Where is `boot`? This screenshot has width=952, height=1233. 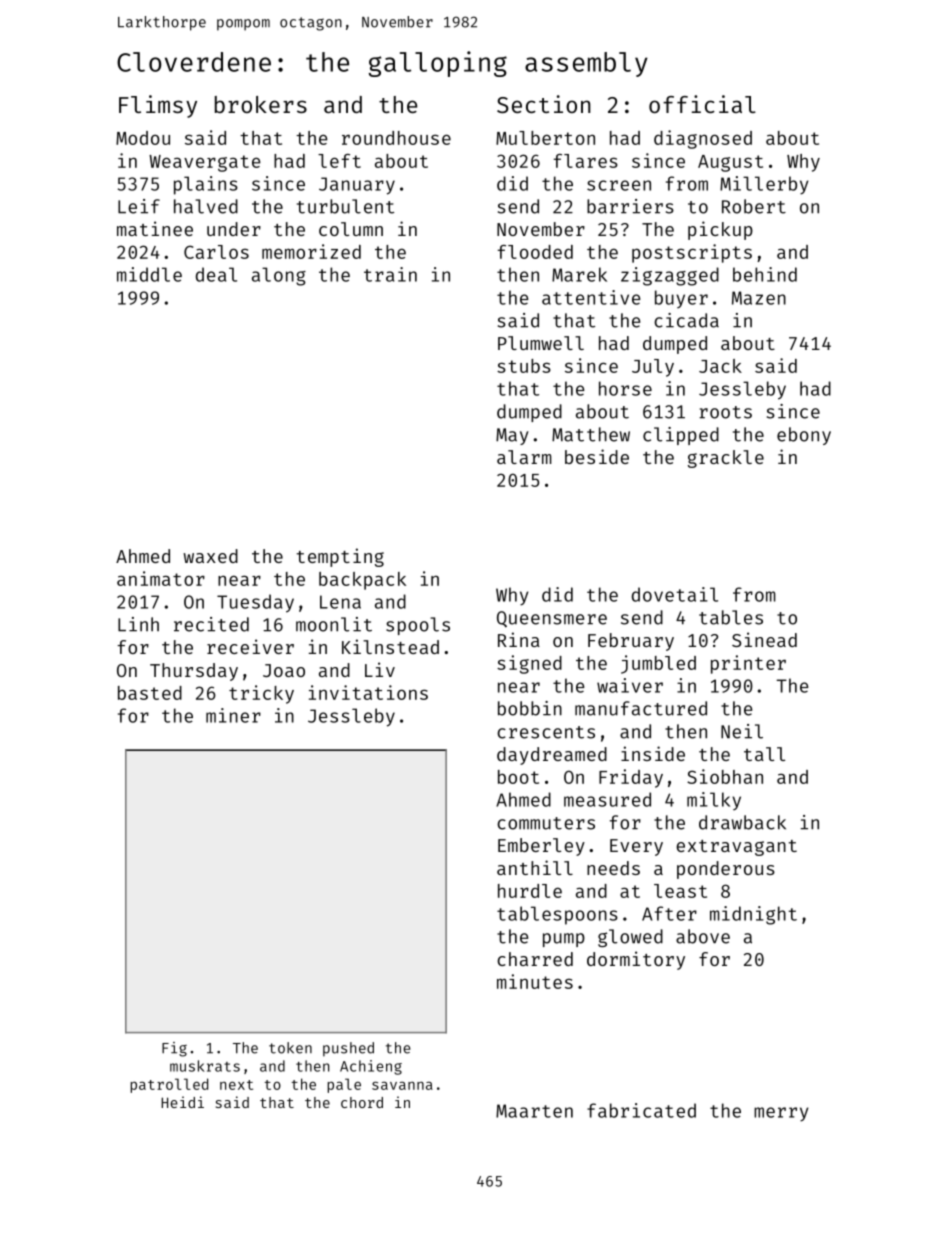
boot is located at coordinates (518, 777).
